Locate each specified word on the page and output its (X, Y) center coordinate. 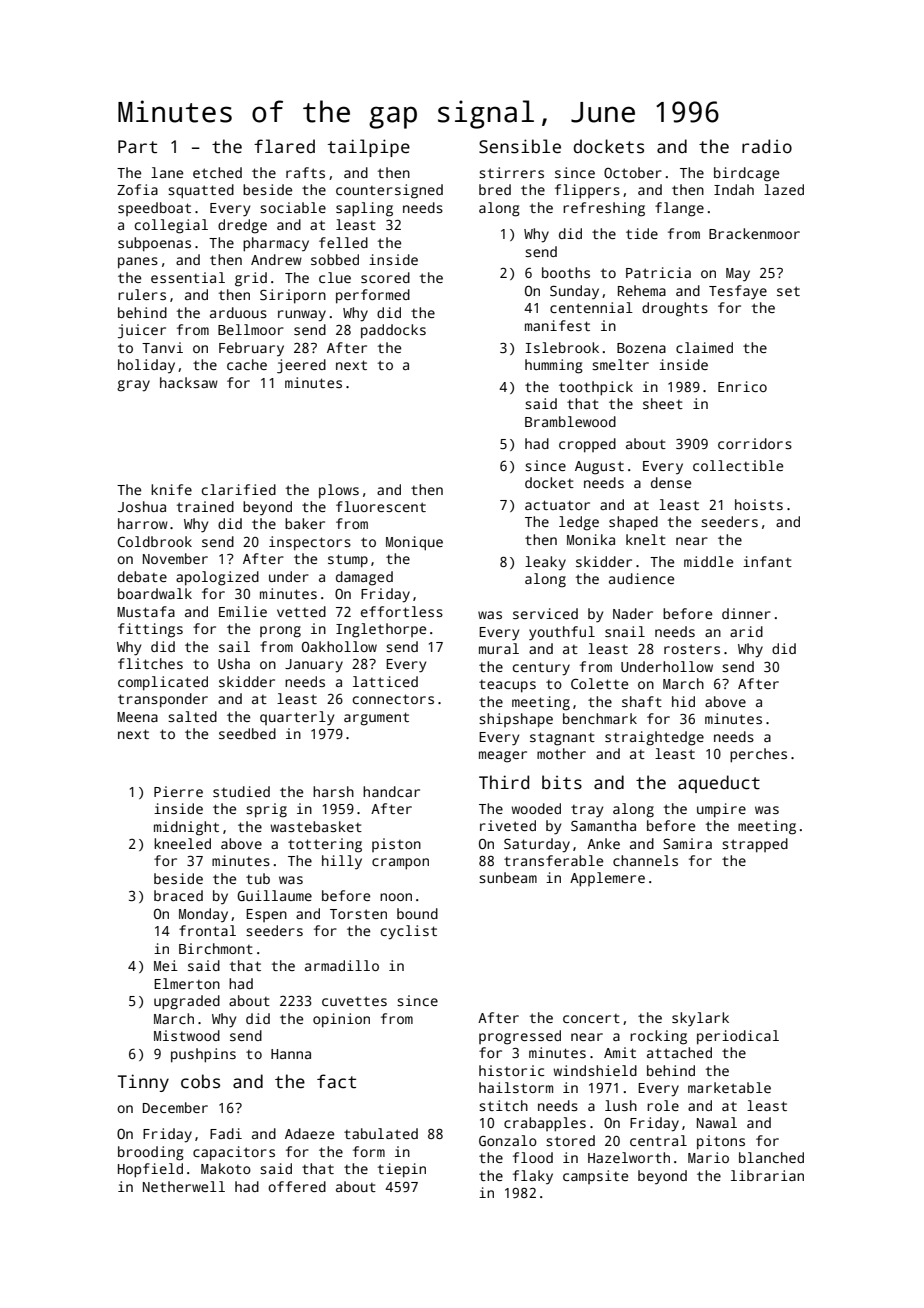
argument (376, 719)
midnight (186, 828)
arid (746, 631)
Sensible (520, 146)
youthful (562, 633)
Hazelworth (629, 1157)
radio (767, 146)
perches (758, 755)
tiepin (402, 1170)
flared (284, 146)
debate (142, 576)
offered (297, 1186)
